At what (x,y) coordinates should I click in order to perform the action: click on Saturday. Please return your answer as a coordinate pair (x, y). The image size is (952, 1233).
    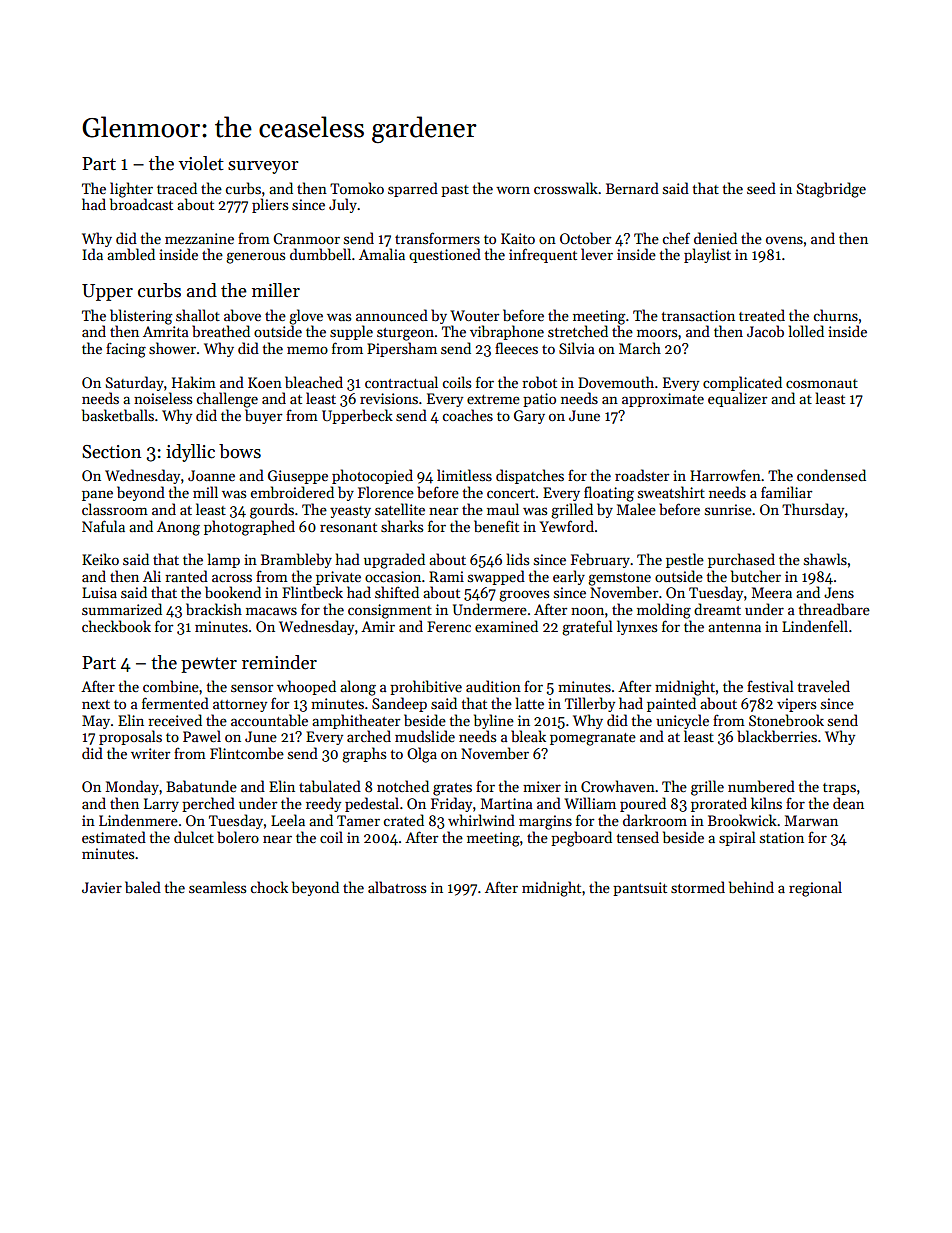
    Looking at the image, I should click on (135, 383).
